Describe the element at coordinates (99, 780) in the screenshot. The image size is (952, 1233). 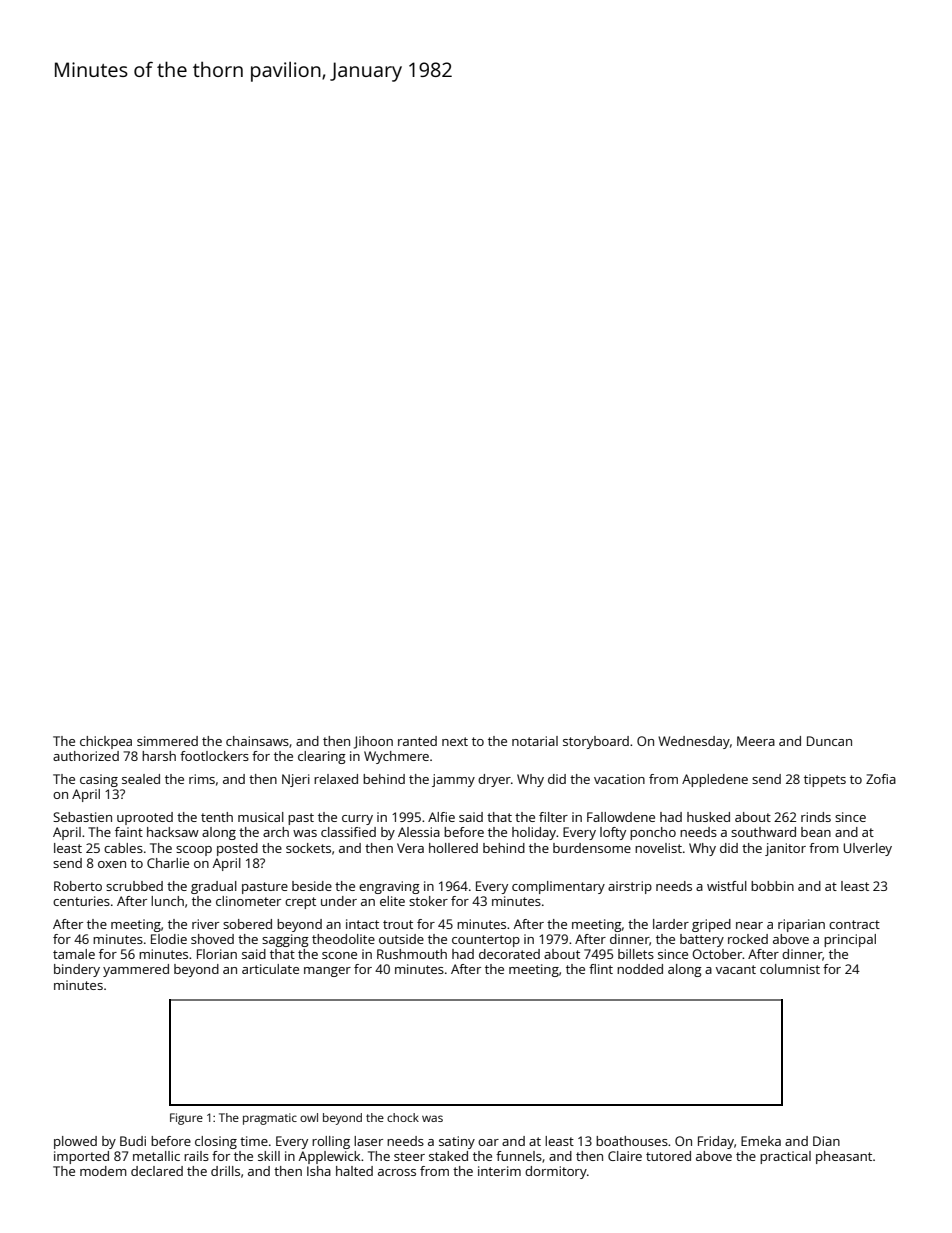
I see `casing` at that location.
